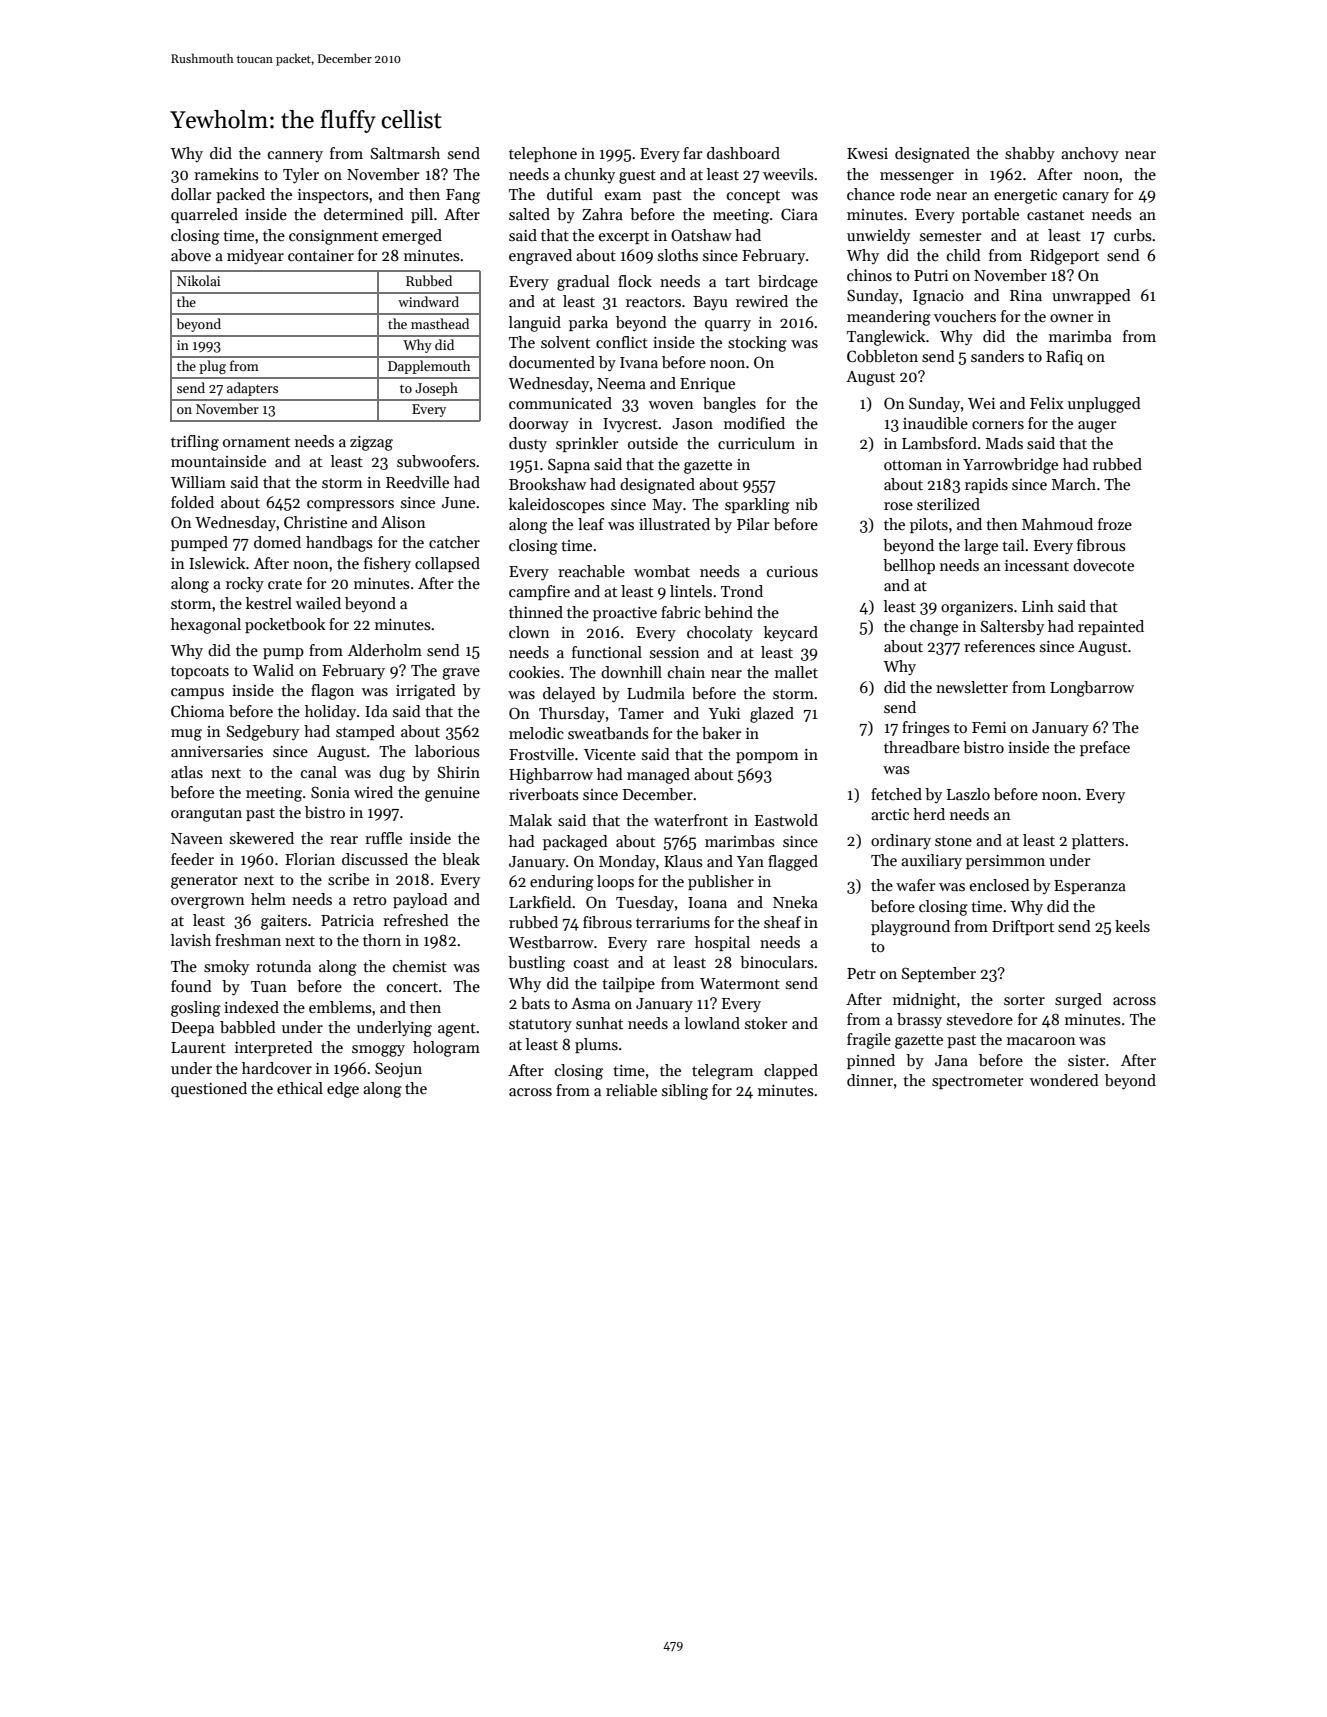 The height and width of the page is (1717, 1327). What do you see at coordinates (658, 776) in the page?
I see `managed` at bounding box center [658, 776].
